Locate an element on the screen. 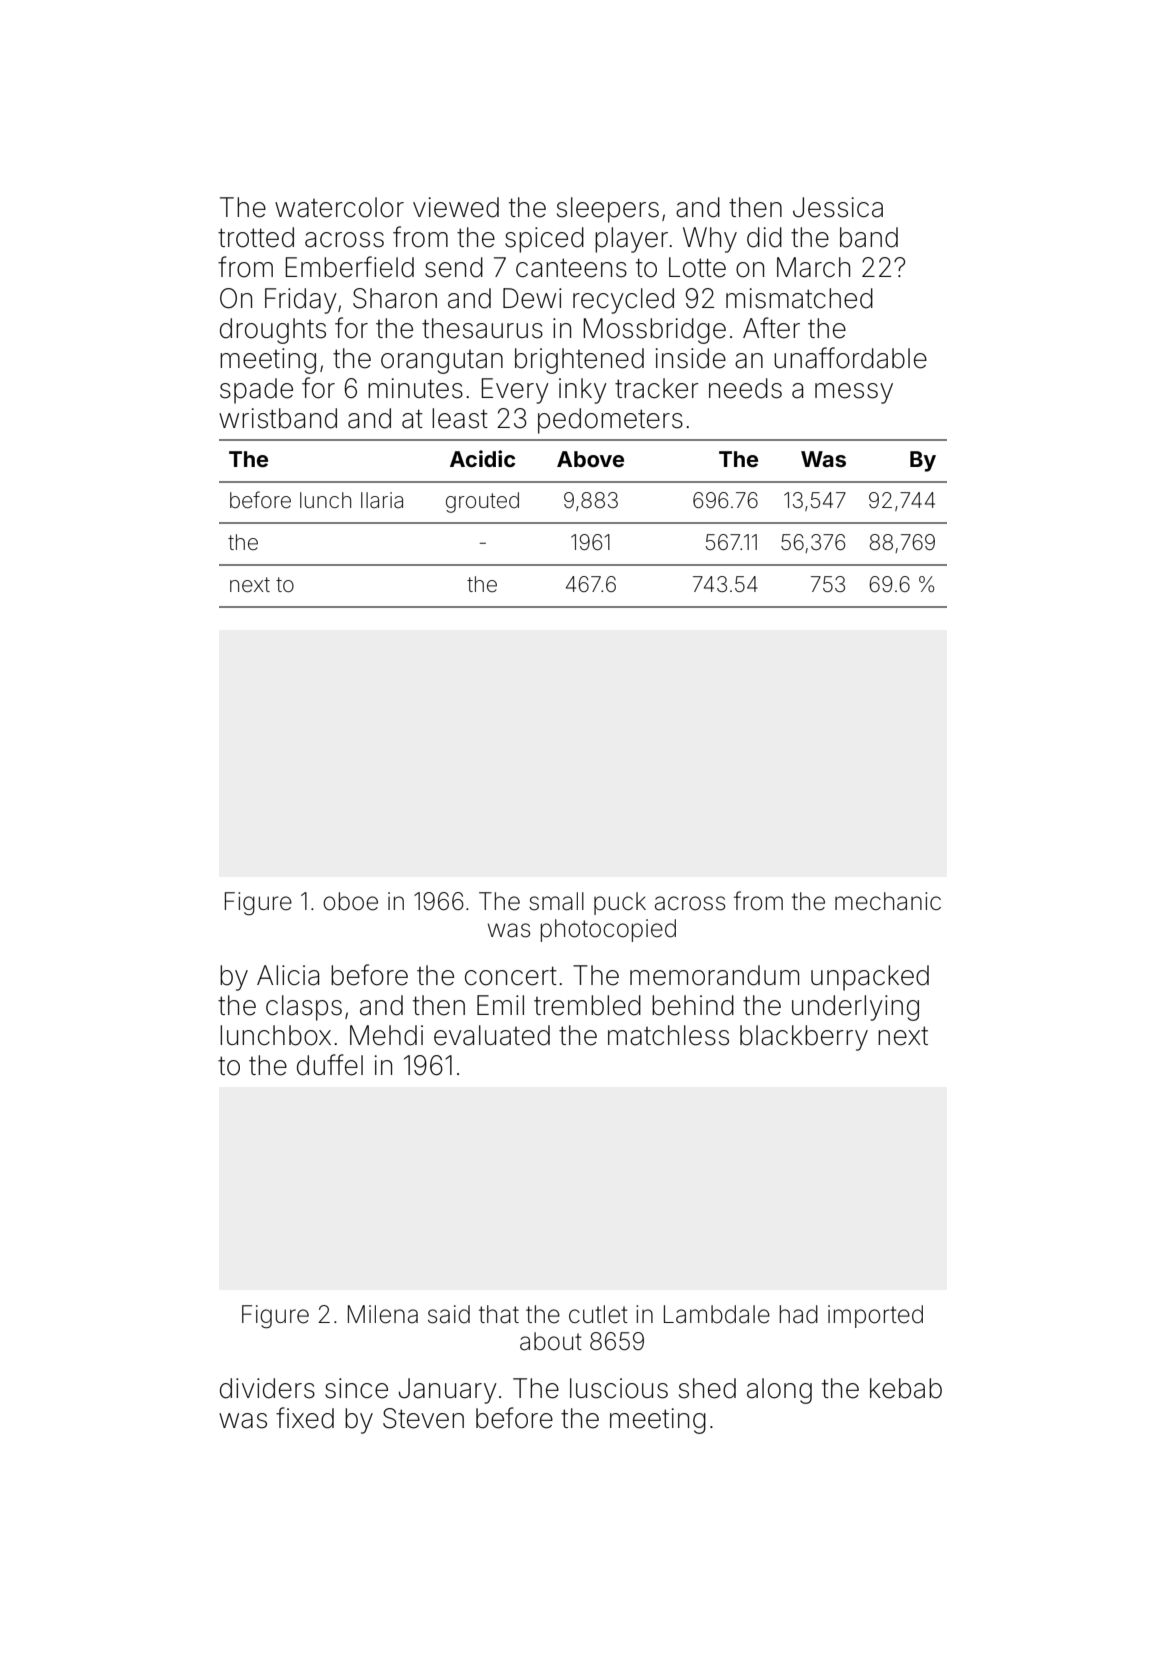 This screenshot has height=1654, width=1165. needs is located at coordinates (745, 388).
